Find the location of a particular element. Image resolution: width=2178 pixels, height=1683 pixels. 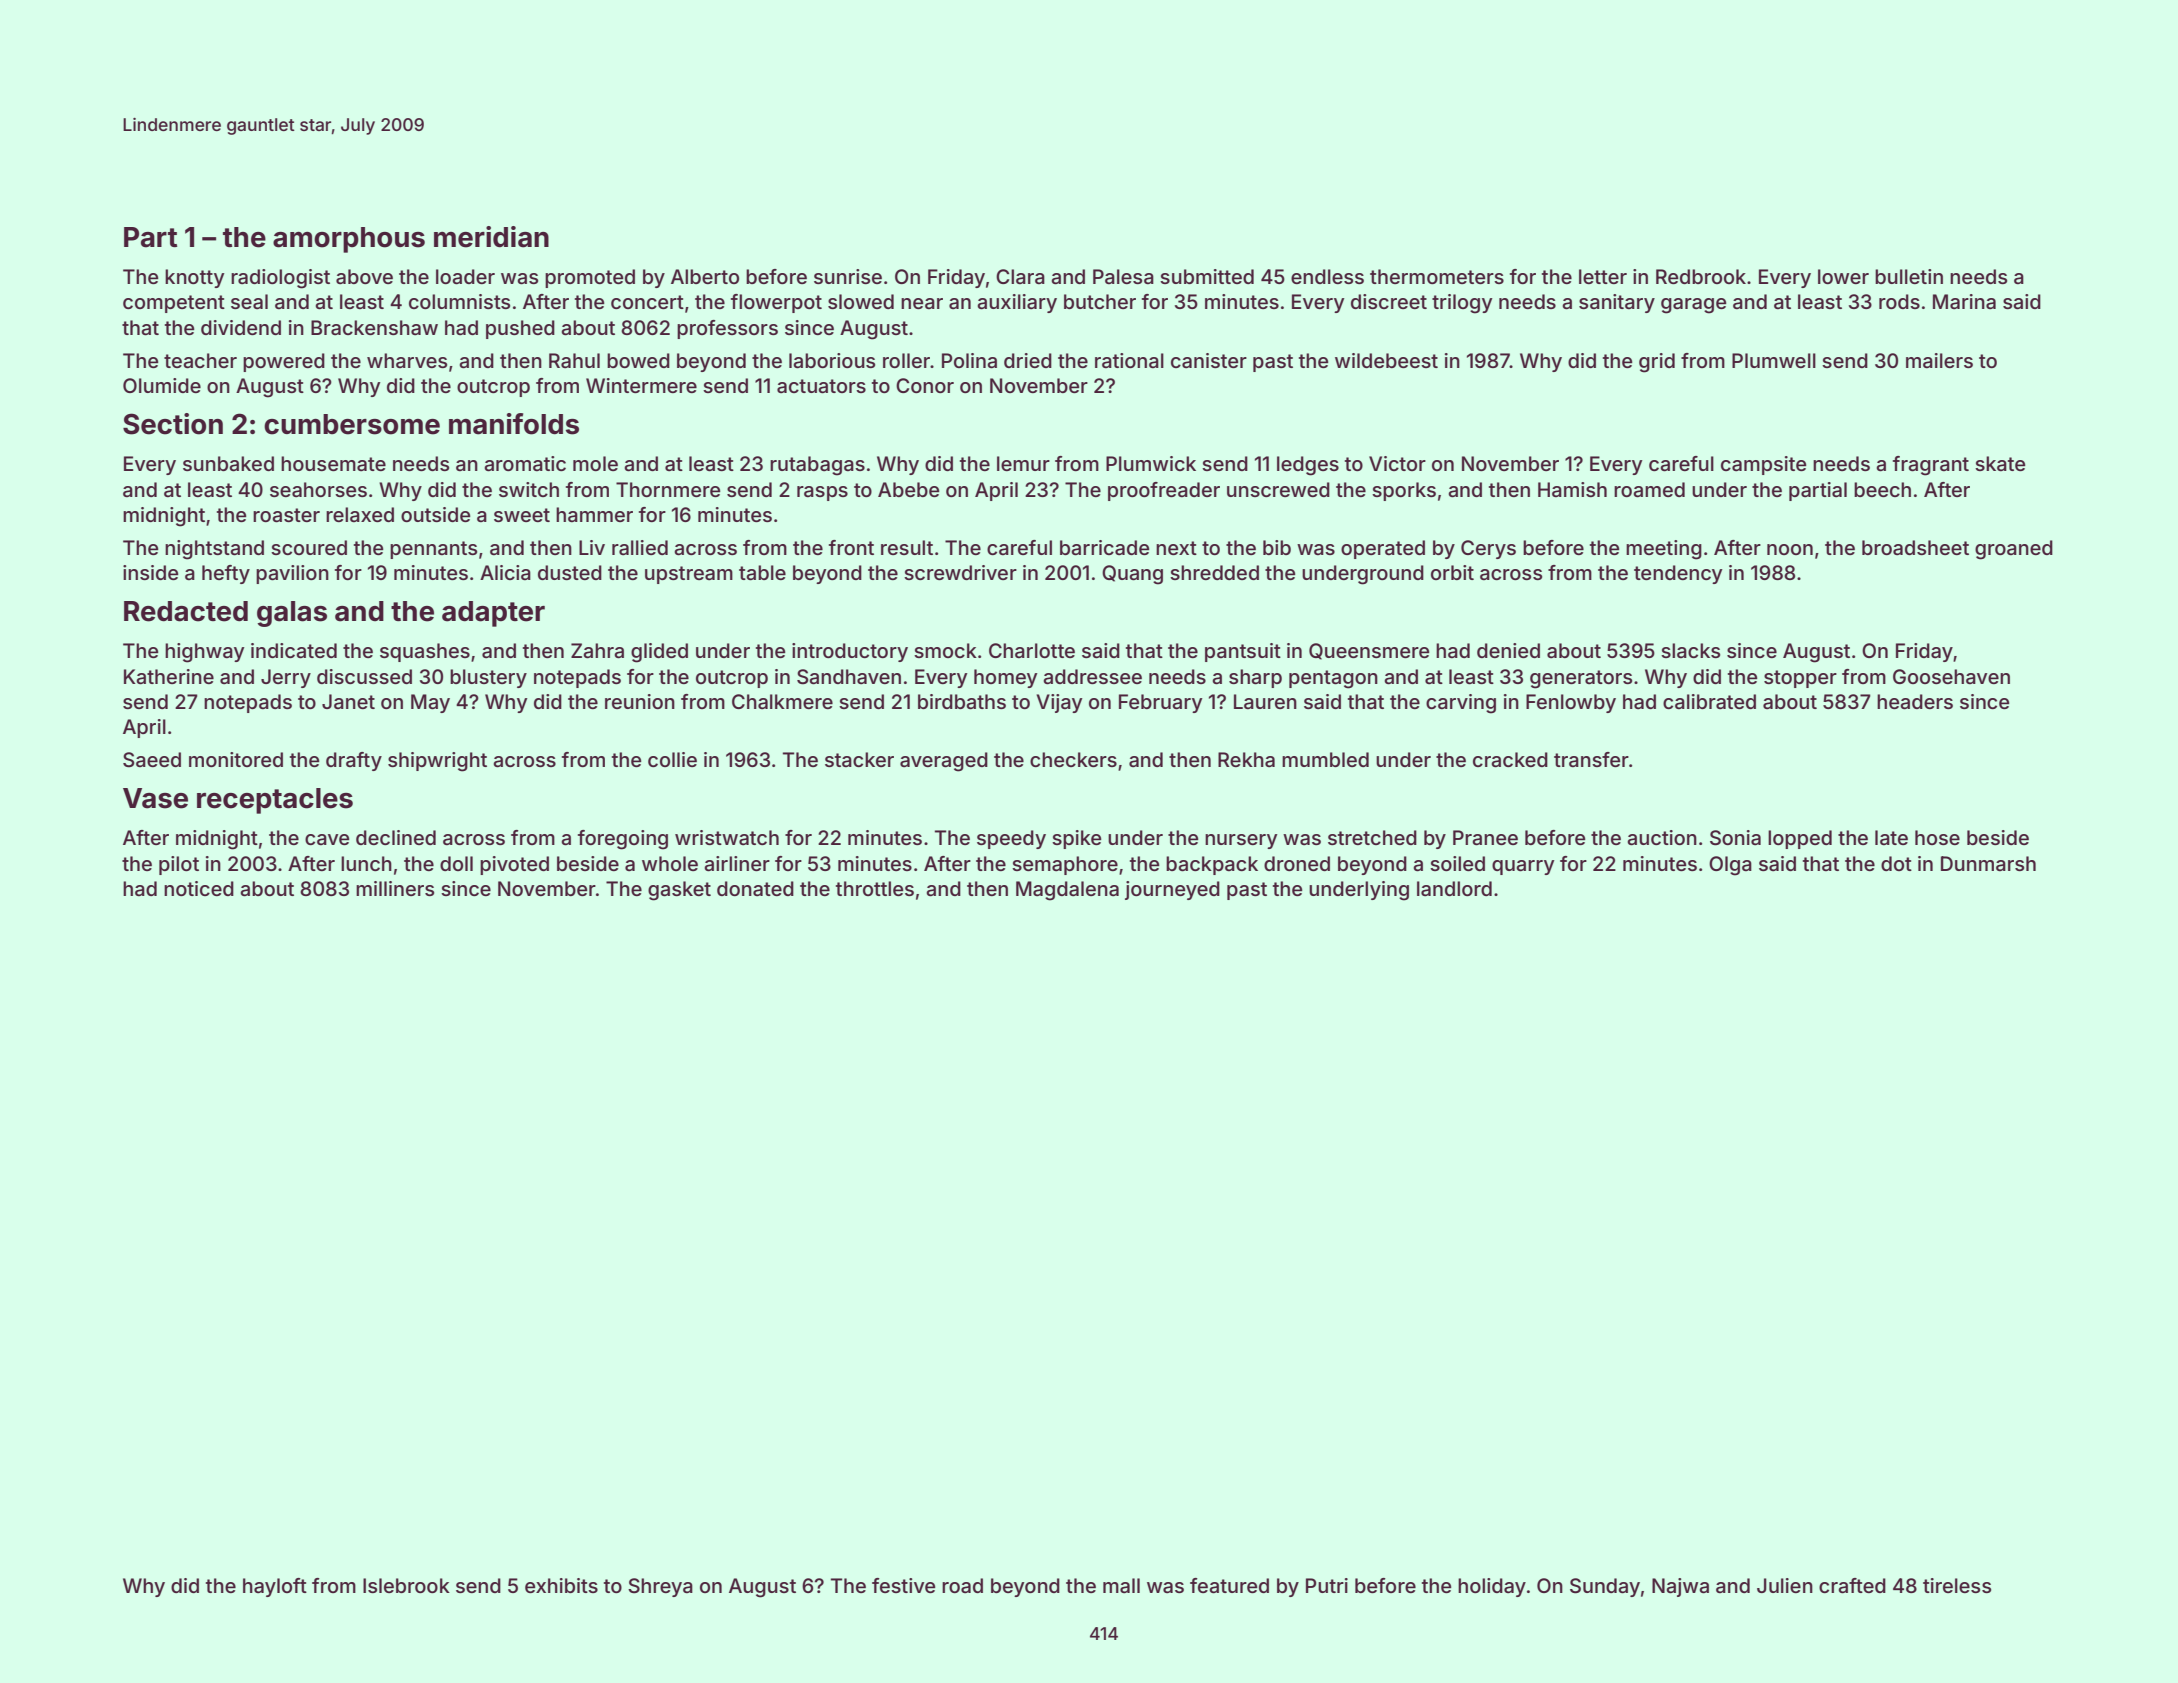

dot is located at coordinates (1896, 863).
